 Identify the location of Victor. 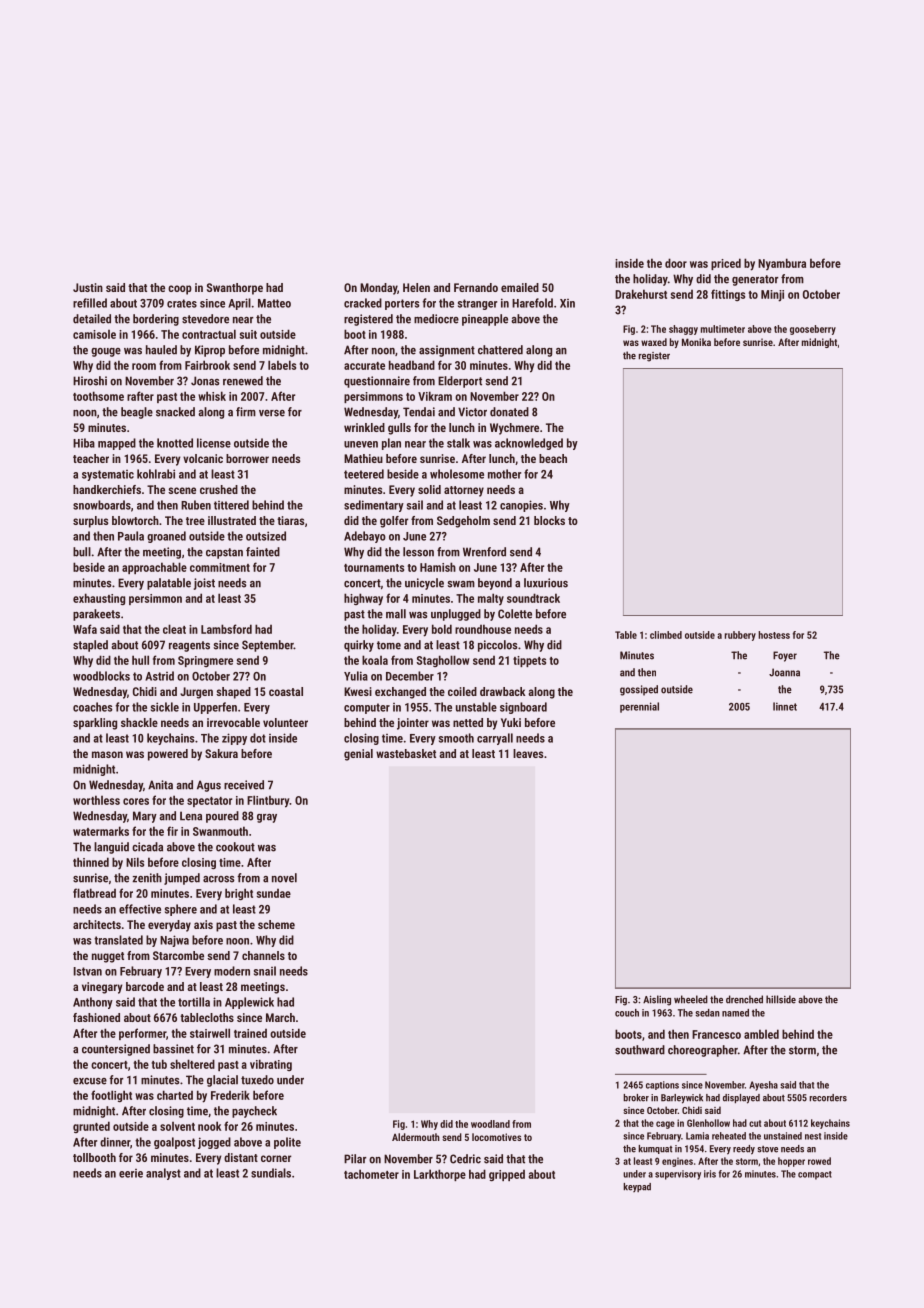
(472, 412).
